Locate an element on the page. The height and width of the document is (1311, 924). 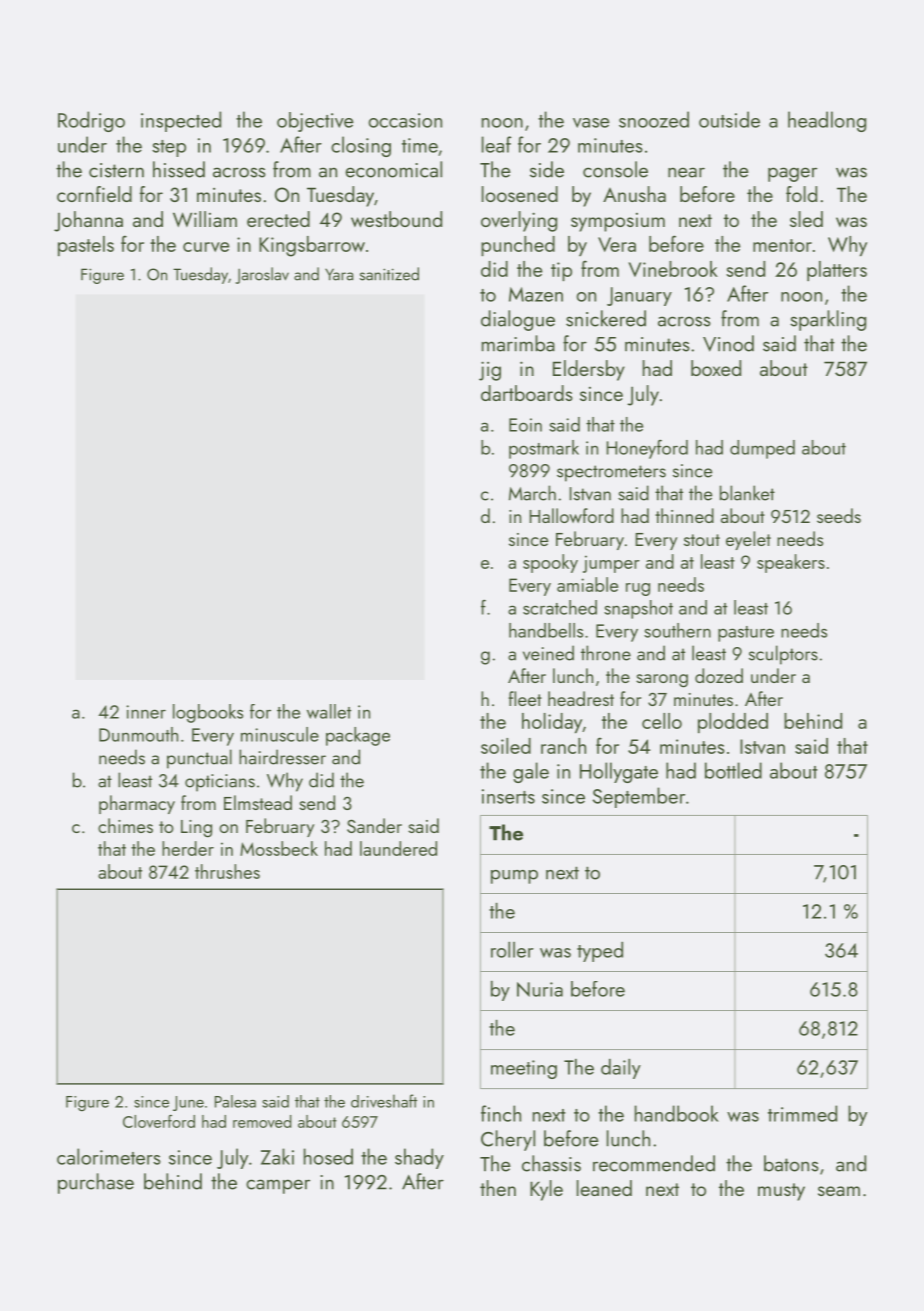
purchase is located at coordinates (96, 1183).
